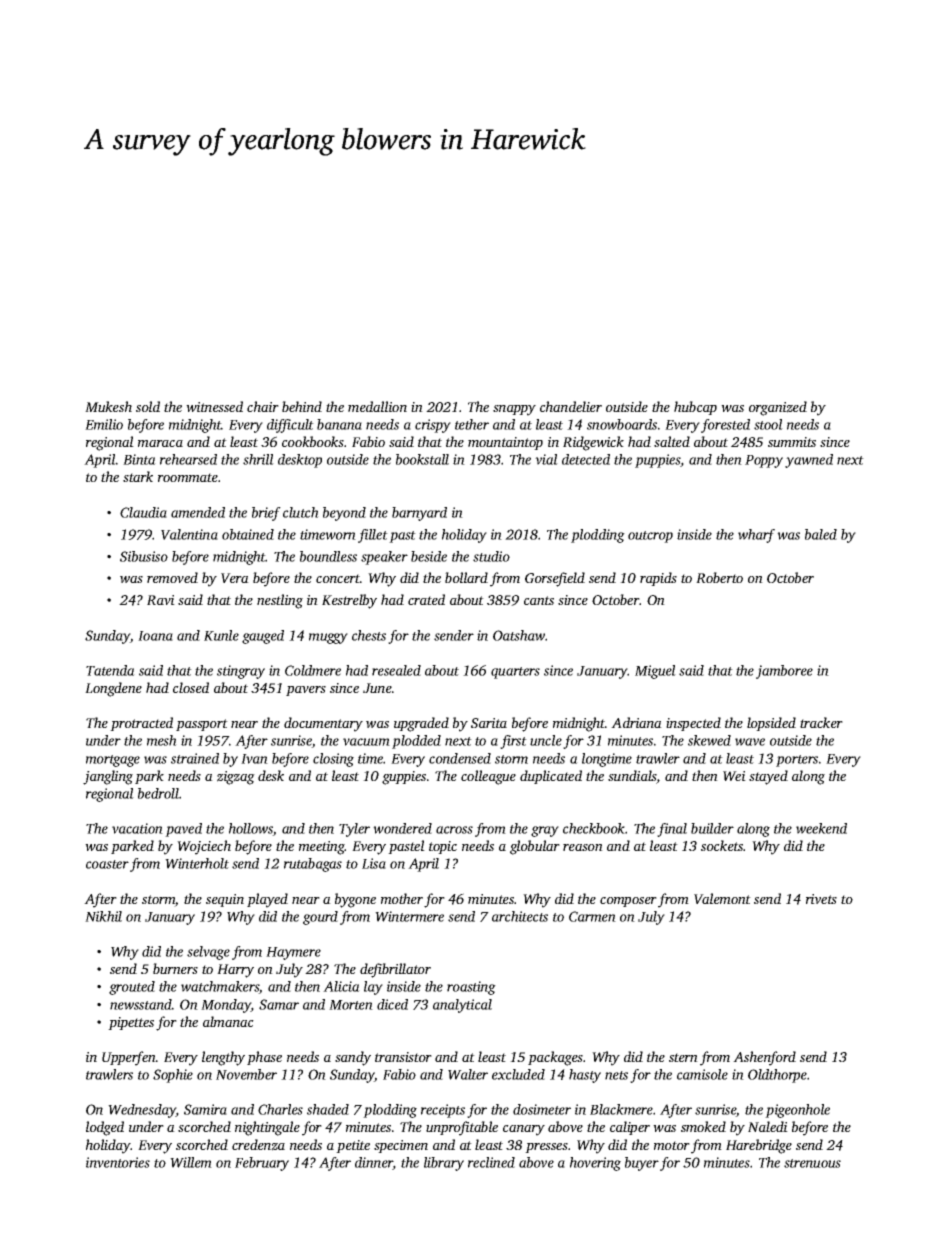 This image has height=1233, width=952. Describe the element at coordinates (262, 1164) in the image. I see `February` at that location.
